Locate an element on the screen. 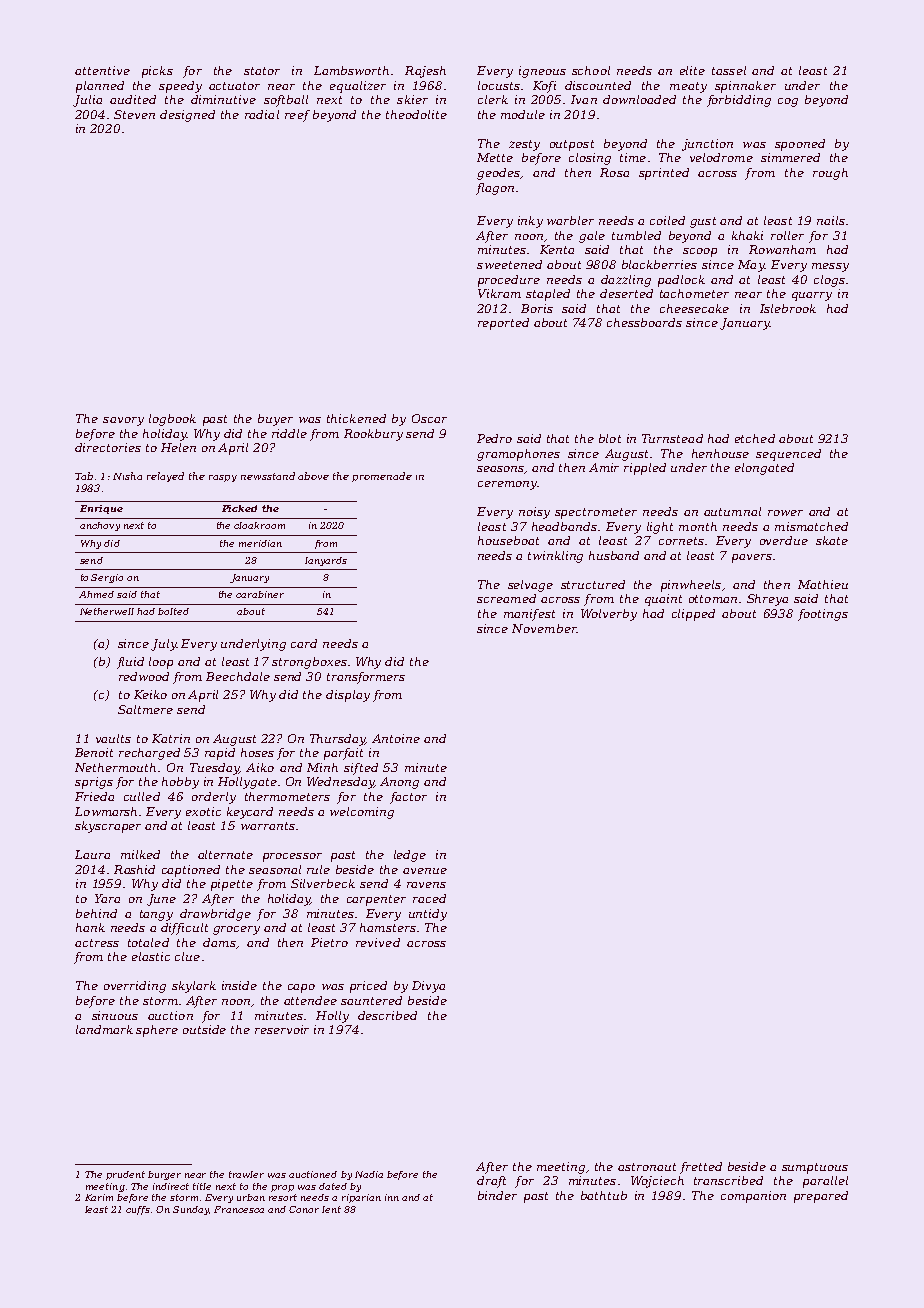 This screenshot has width=924, height=1308. sphere is located at coordinates (157, 1031).
